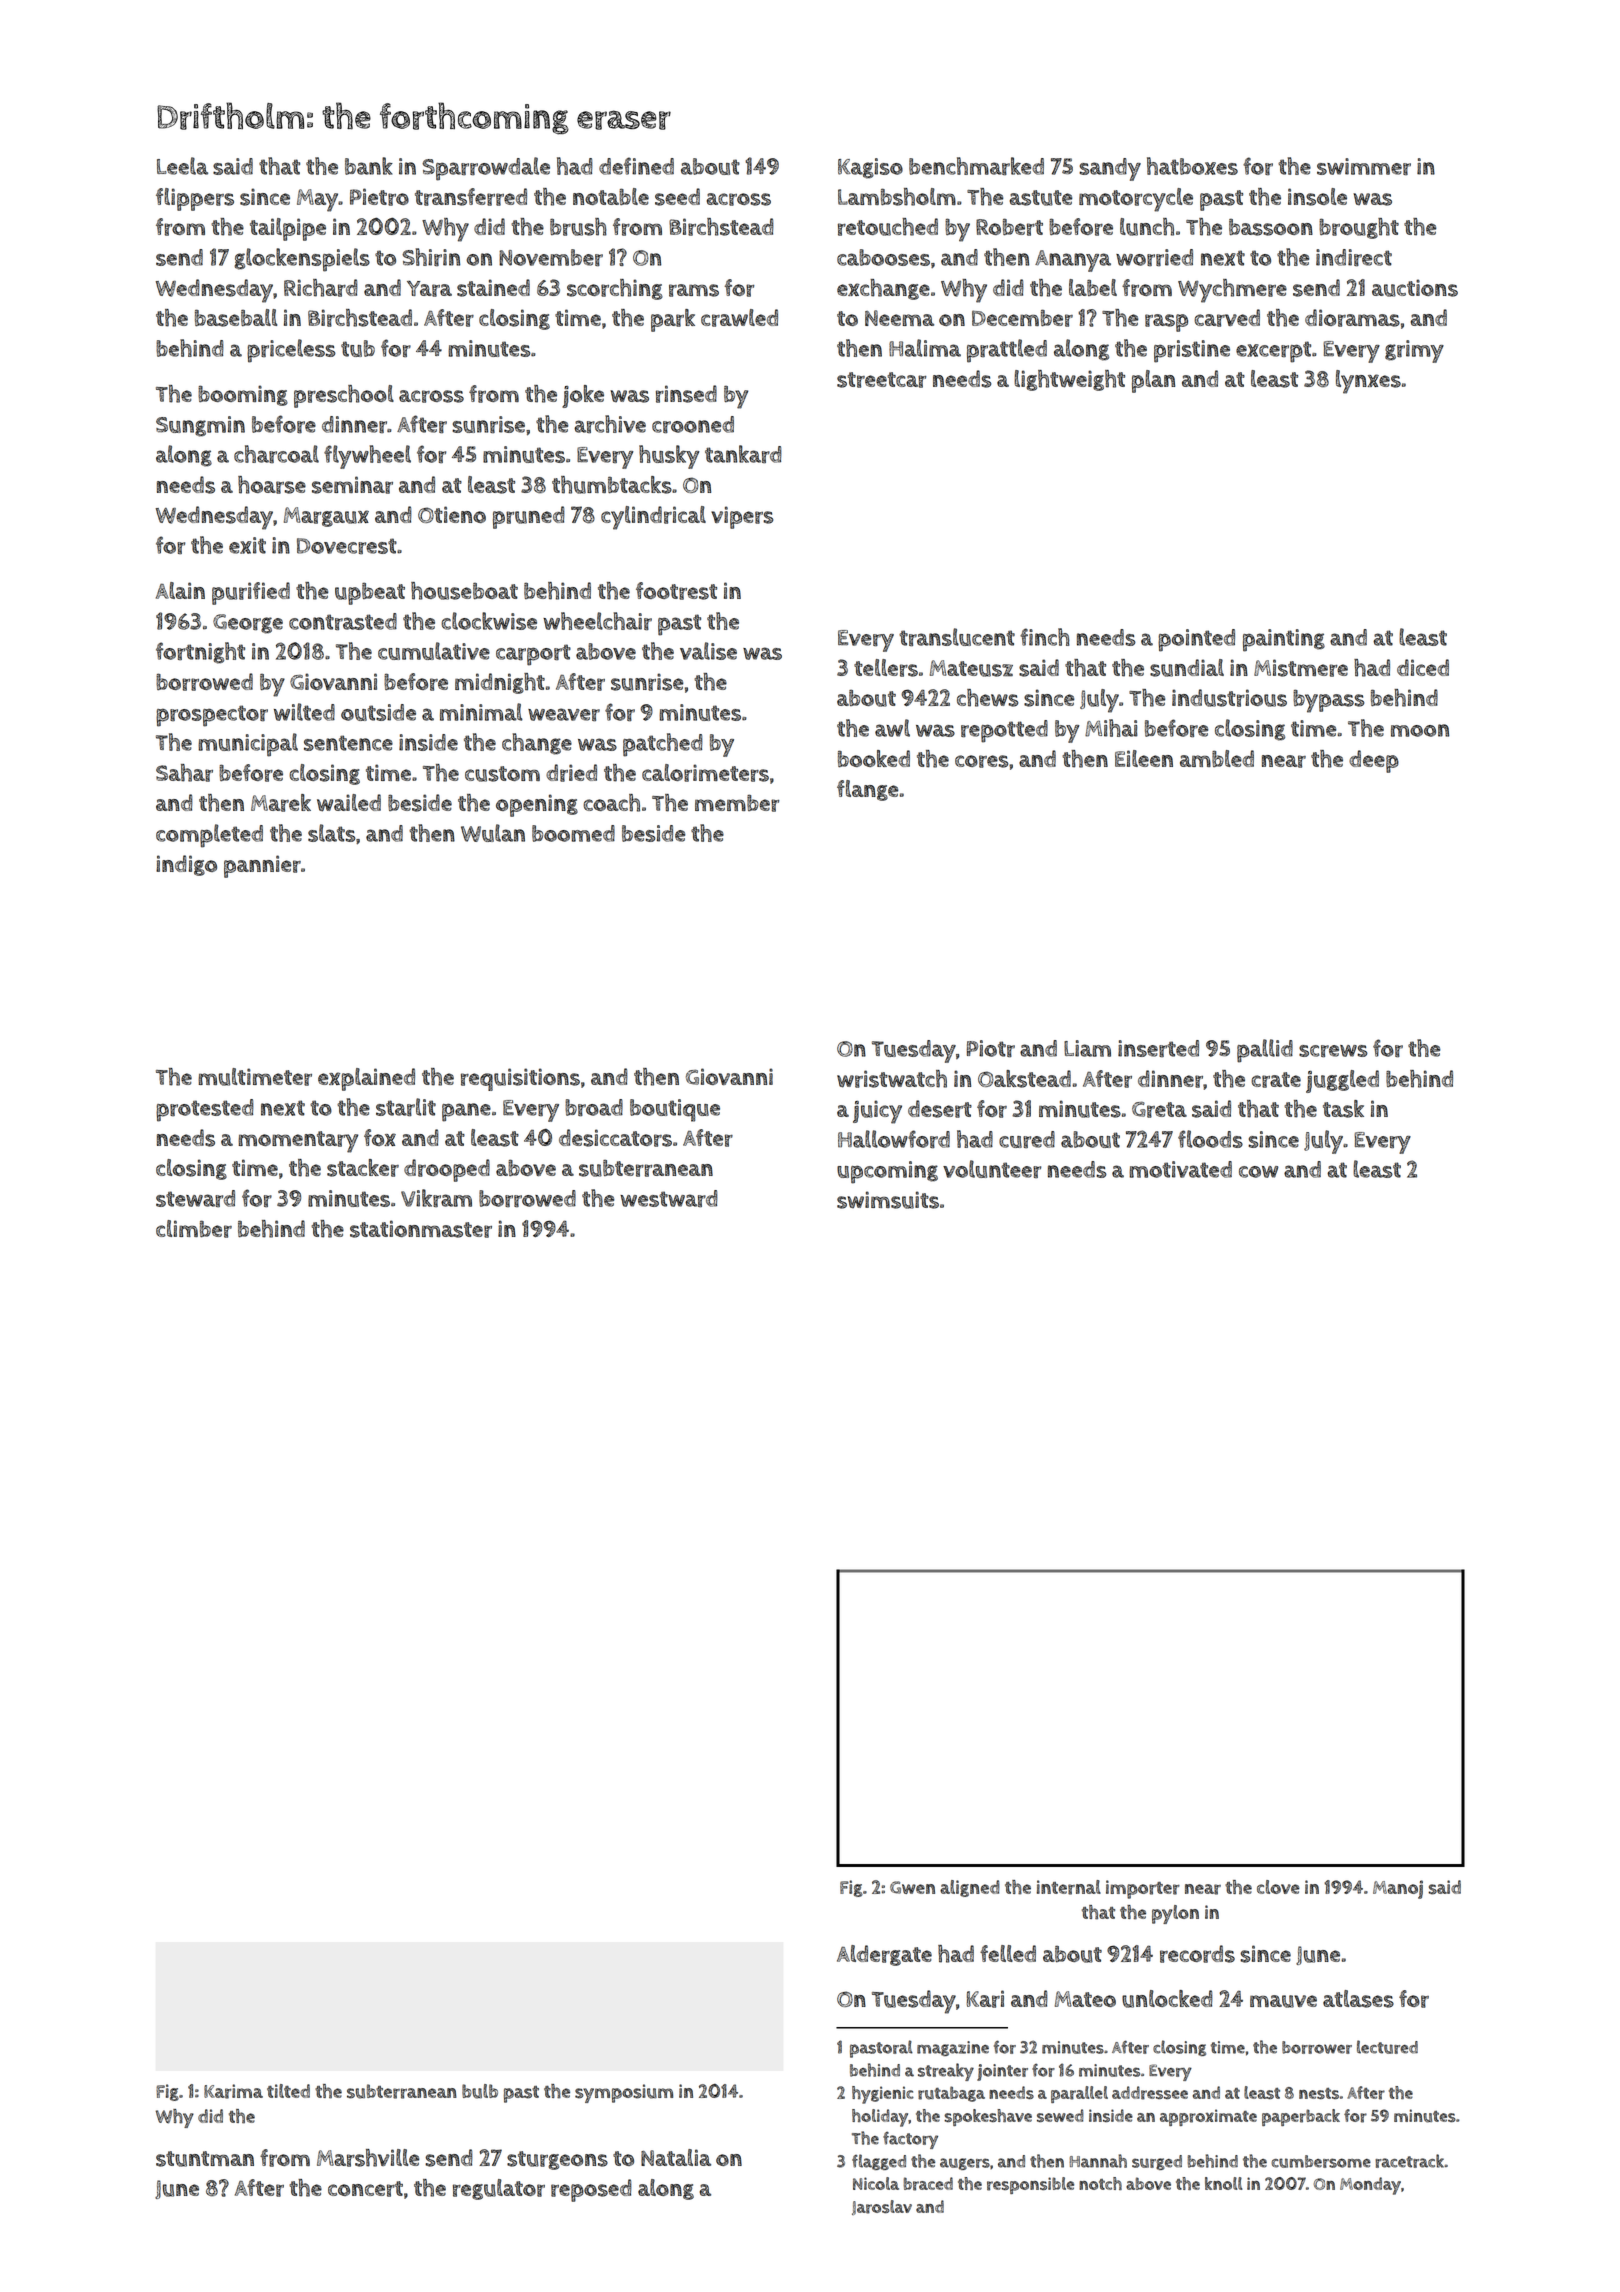 This screenshot has width=1620, height=2292. I want to click on drooped, so click(447, 1170).
